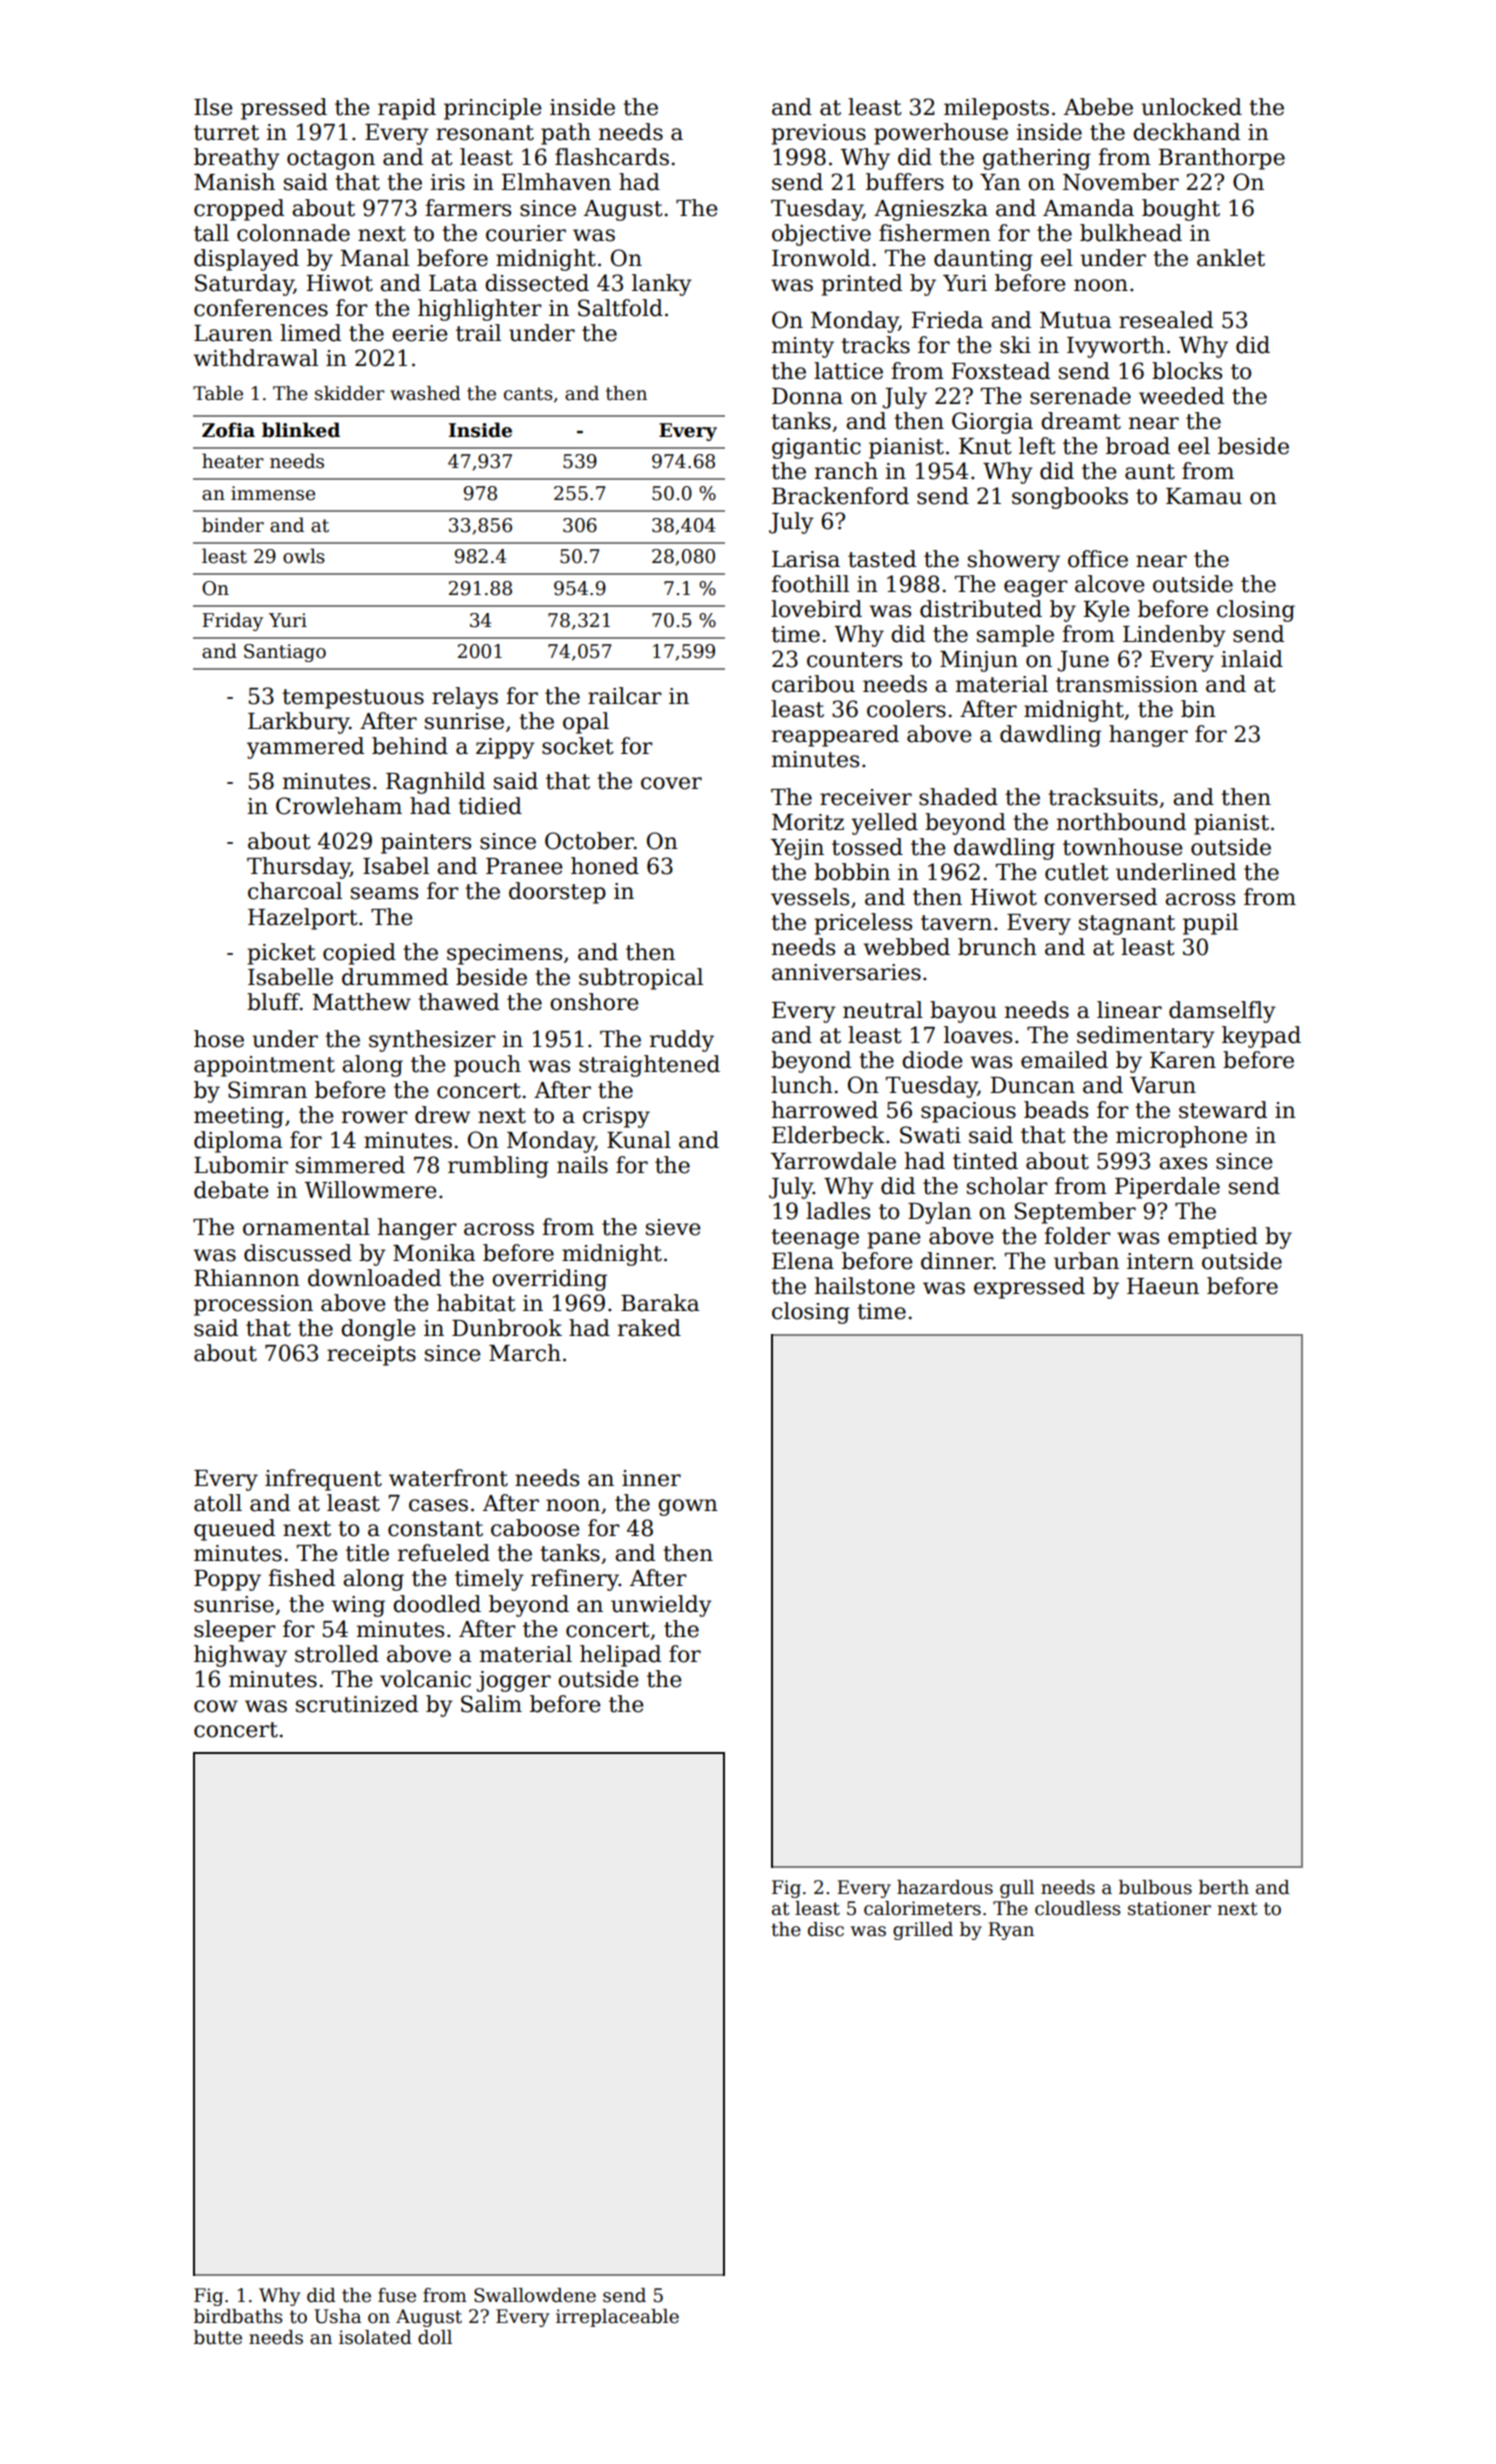  What do you see at coordinates (358, 1606) in the screenshot?
I see `wing` at bounding box center [358, 1606].
